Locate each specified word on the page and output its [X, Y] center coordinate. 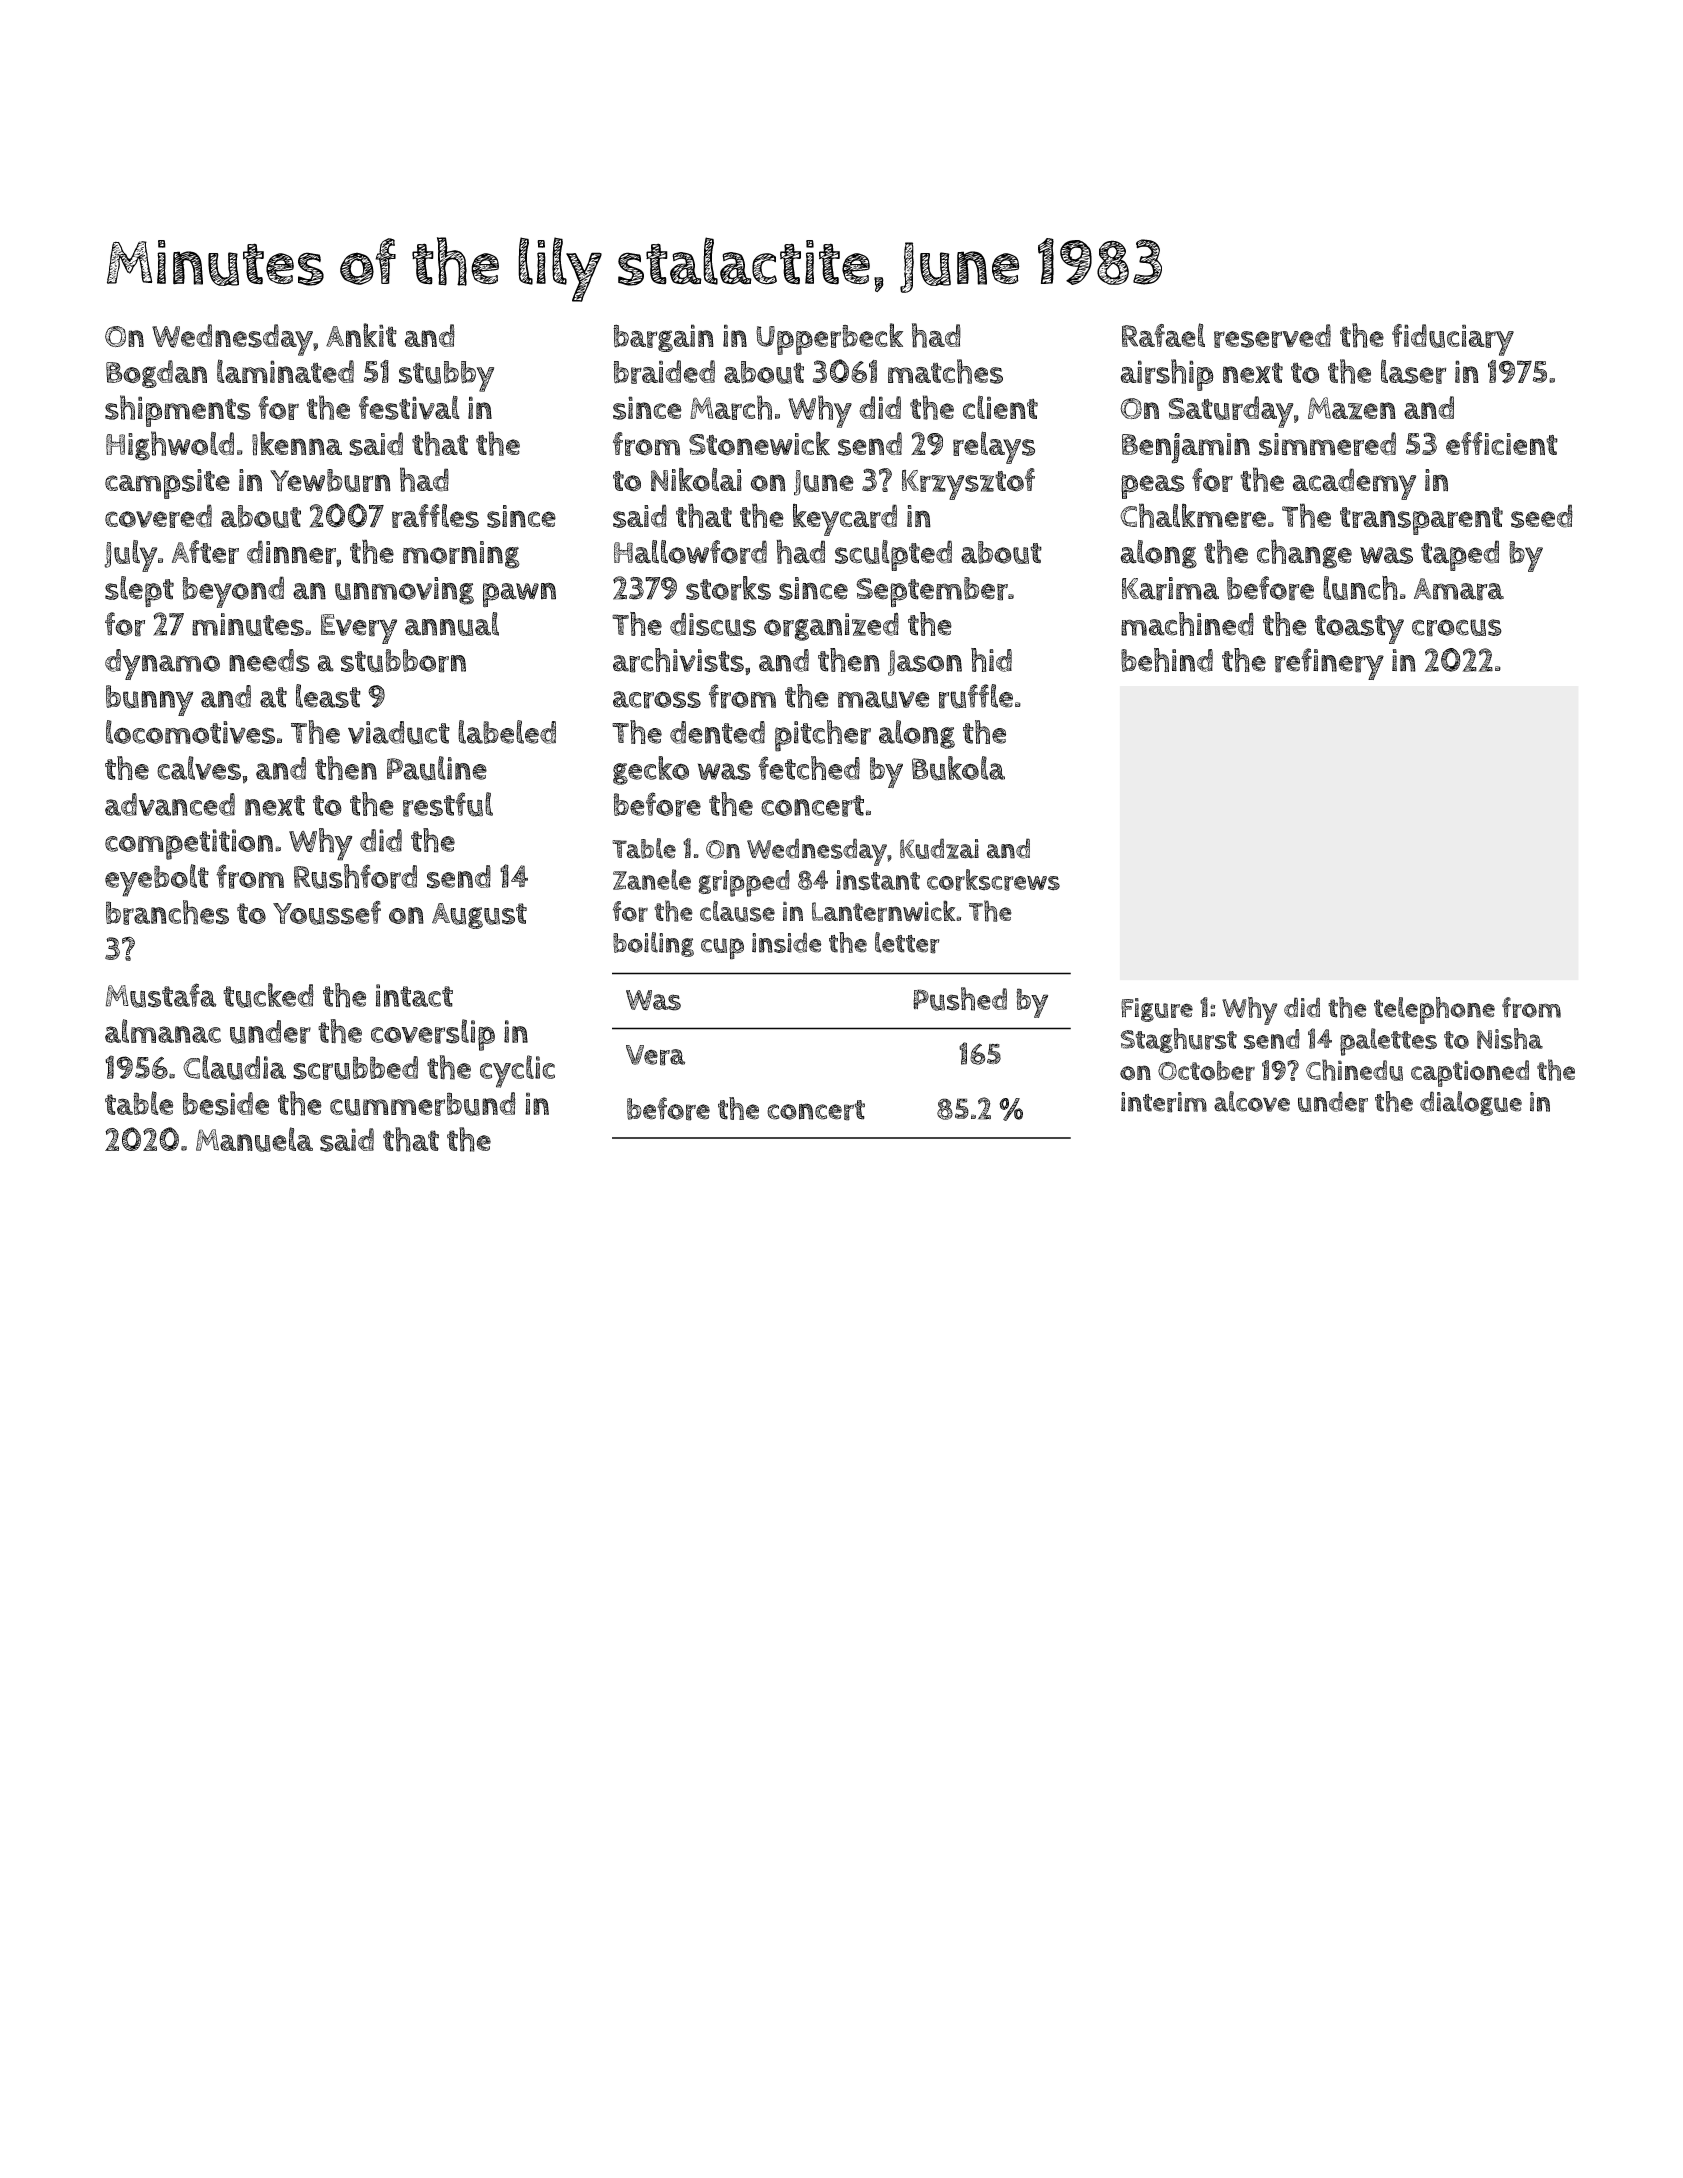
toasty [1359, 629]
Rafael [1163, 335]
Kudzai [939, 848]
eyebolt [157, 880]
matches [945, 371]
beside [226, 1104]
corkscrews [993, 880]
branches [167, 912]
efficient [1502, 443]
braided [664, 372]
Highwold [170, 446]
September [932, 592]
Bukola [958, 768]
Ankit [361, 335]
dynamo [162, 664]
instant [878, 880]
